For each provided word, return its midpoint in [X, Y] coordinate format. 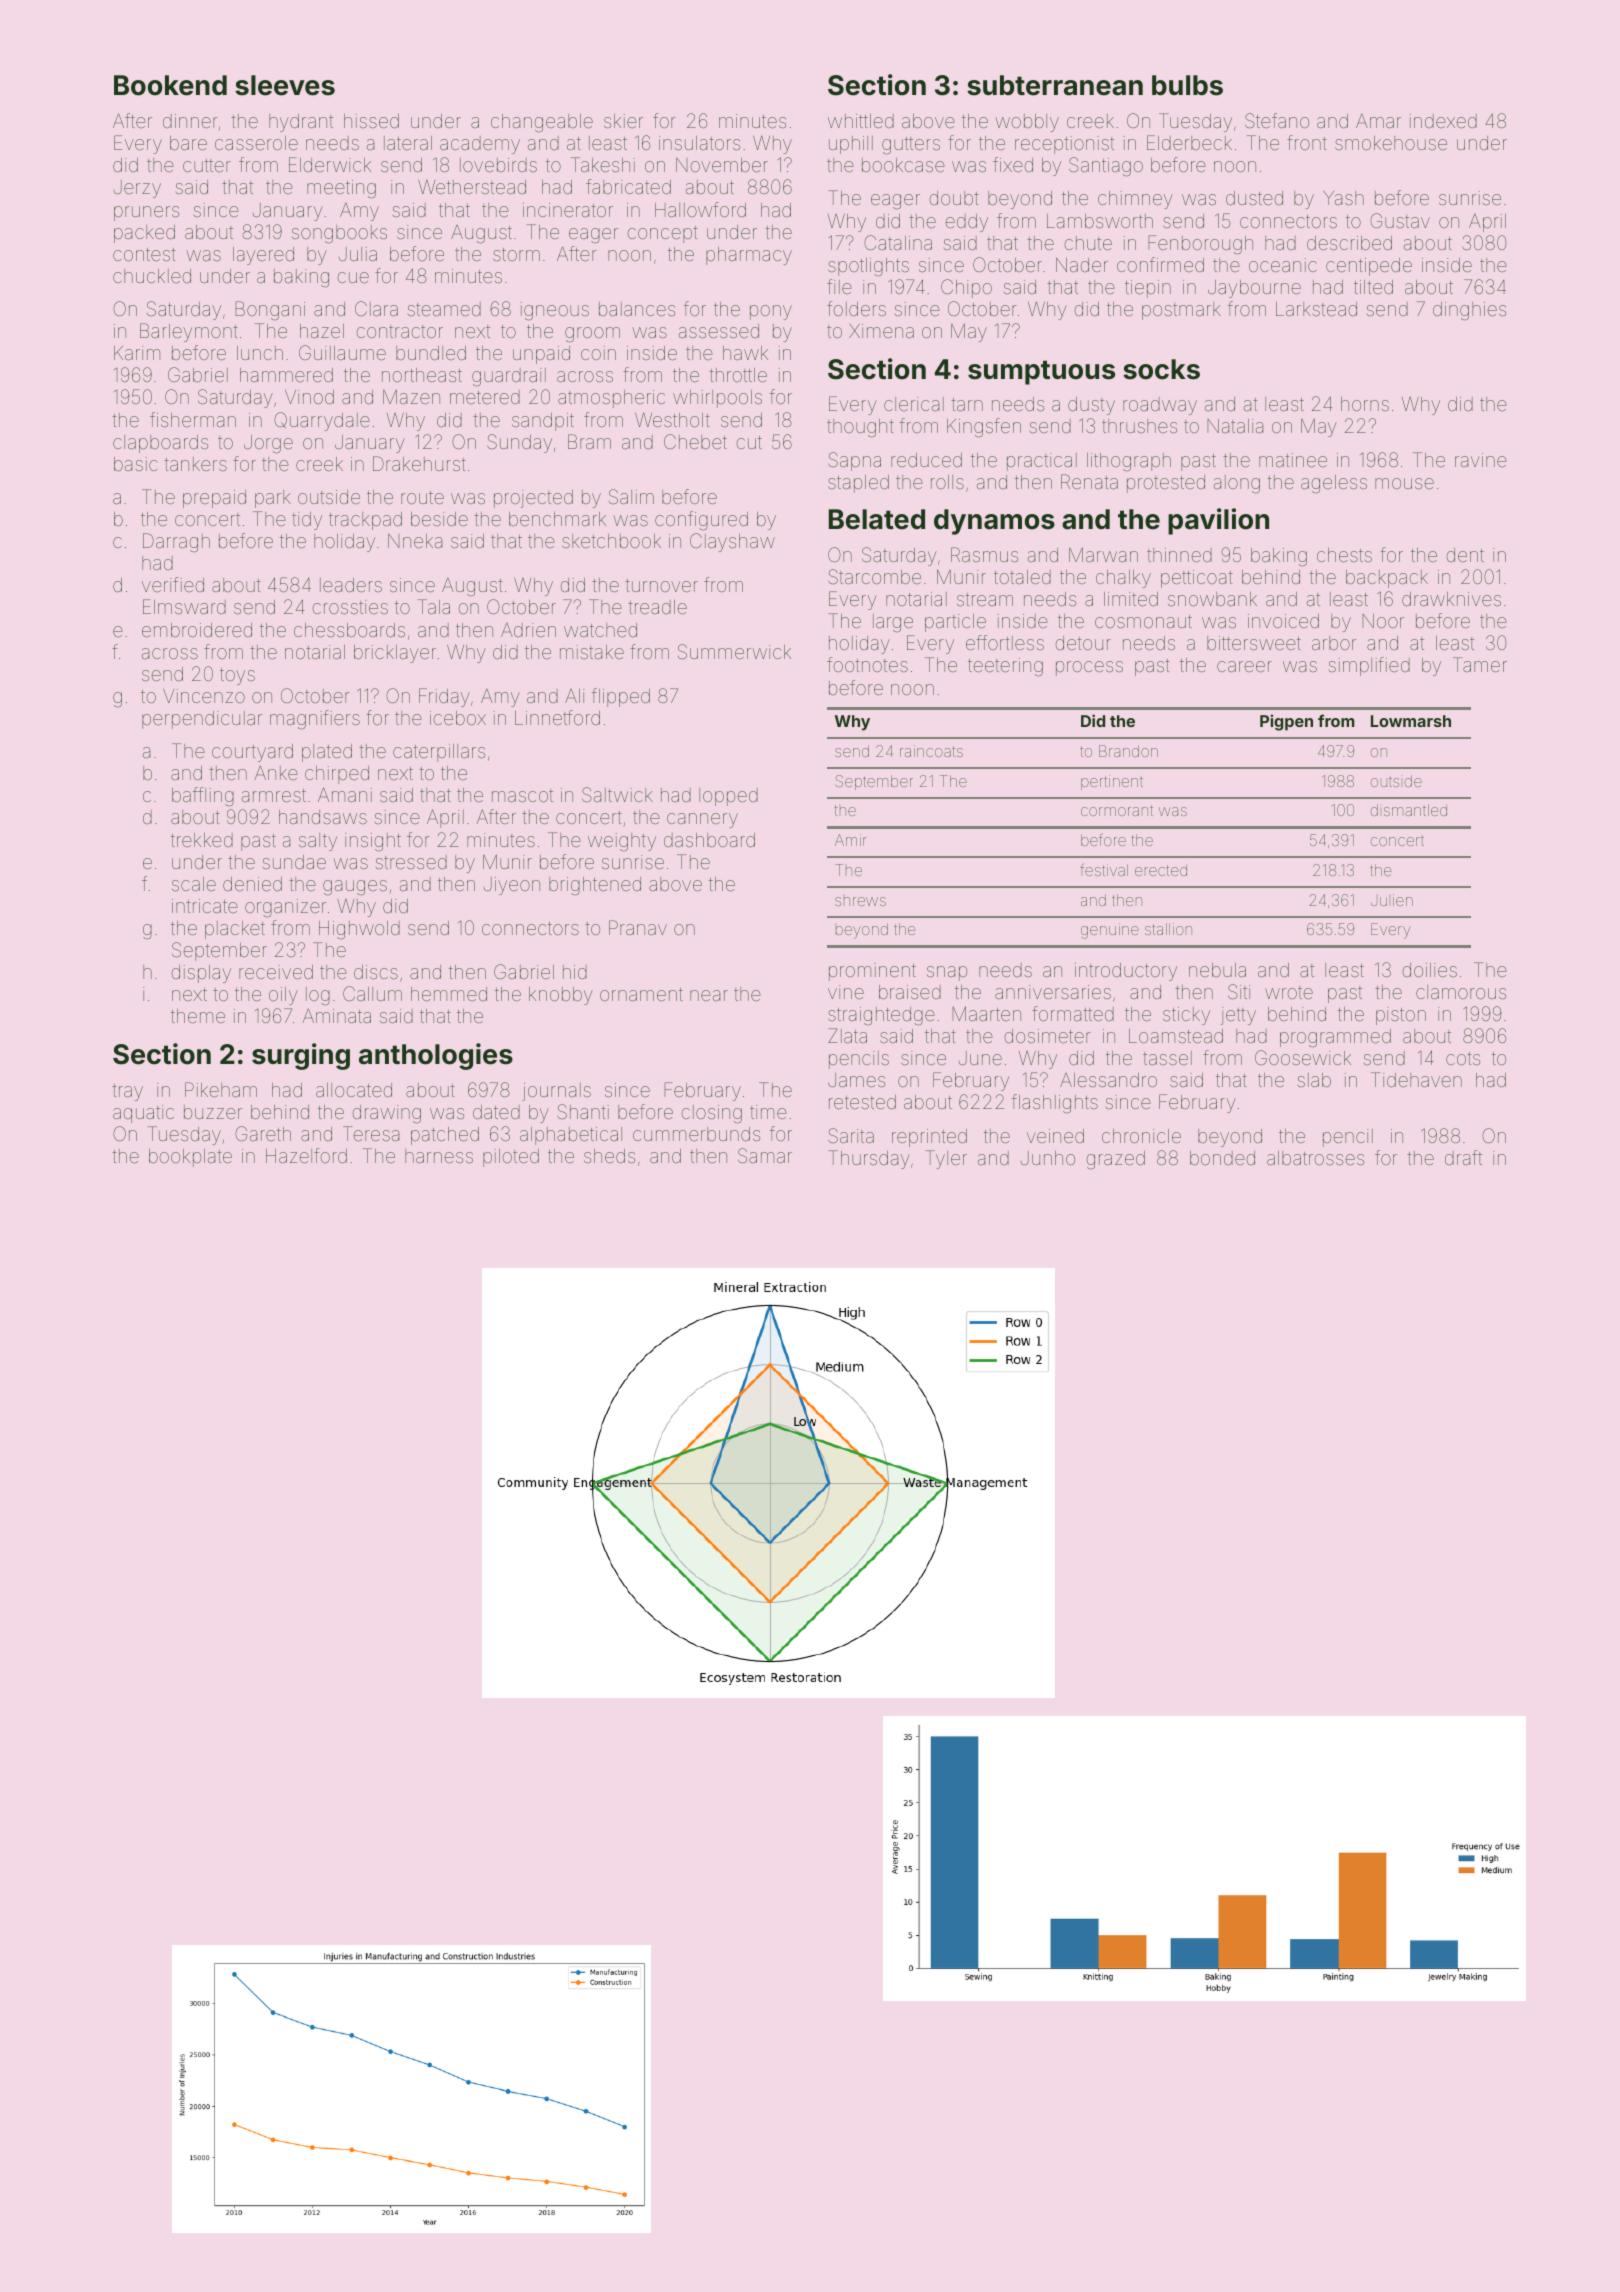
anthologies [436, 1056]
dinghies [1469, 311]
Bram [589, 441]
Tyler [946, 1159]
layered [263, 256]
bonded [1222, 1158]
